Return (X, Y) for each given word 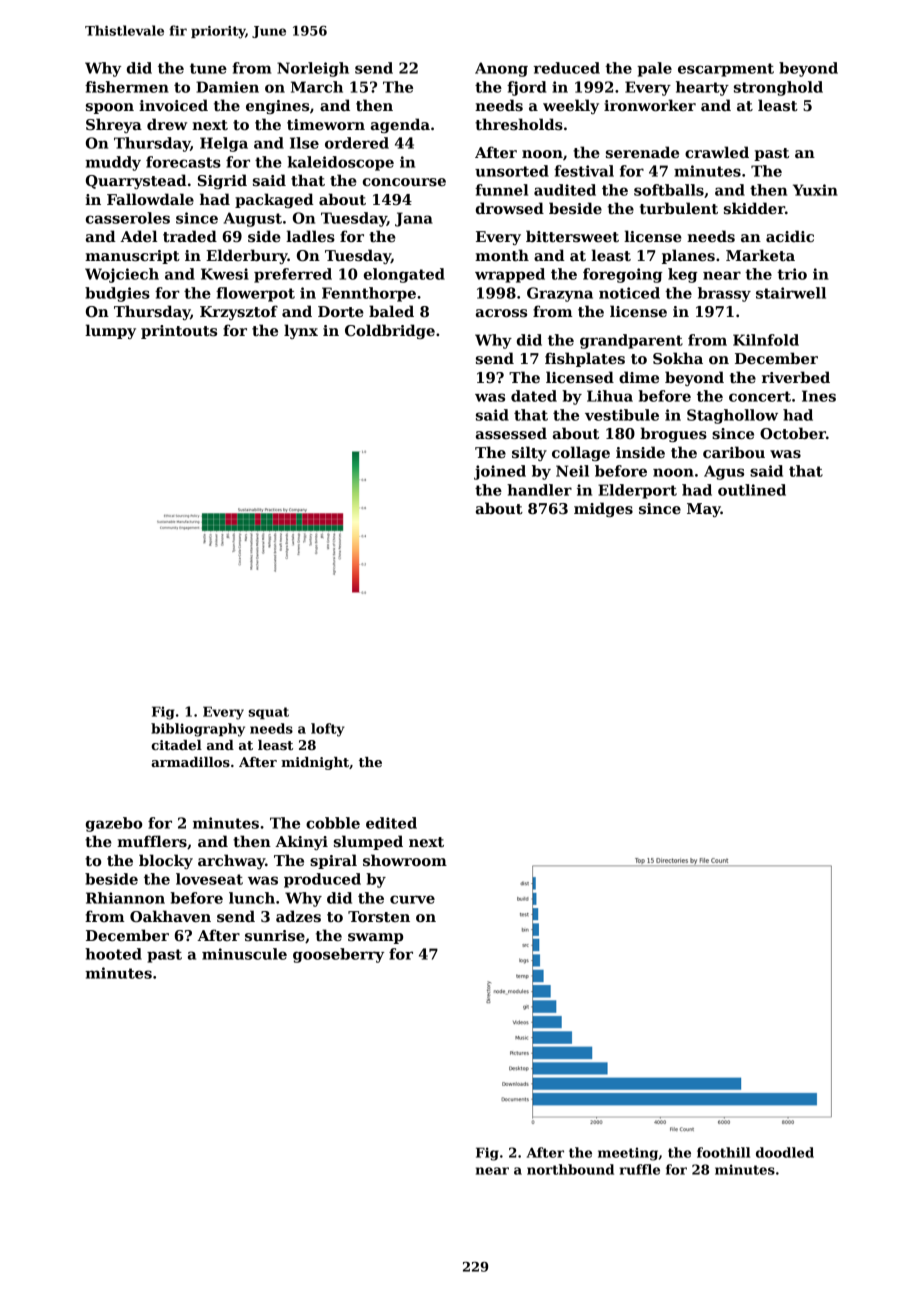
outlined (752, 490)
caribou (734, 452)
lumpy (110, 331)
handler (539, 490)
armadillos (191, 762)
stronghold (778, 88)
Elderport (637, 491)
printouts (179, 332)
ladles (310, 236)
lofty (328, 730)
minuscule (244, 954)
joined (500, 472)
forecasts (183, 162)
